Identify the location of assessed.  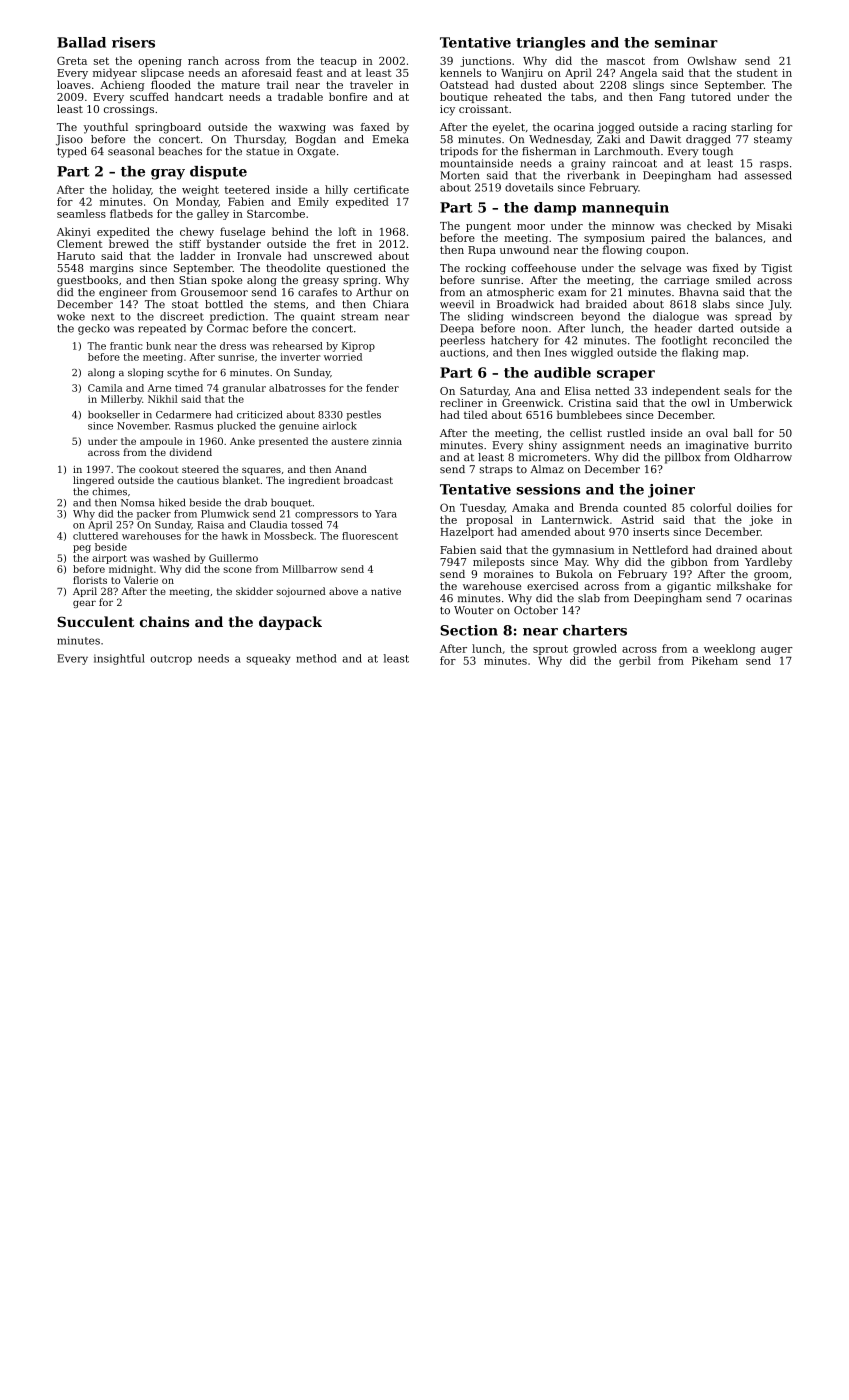
(768, 175).
